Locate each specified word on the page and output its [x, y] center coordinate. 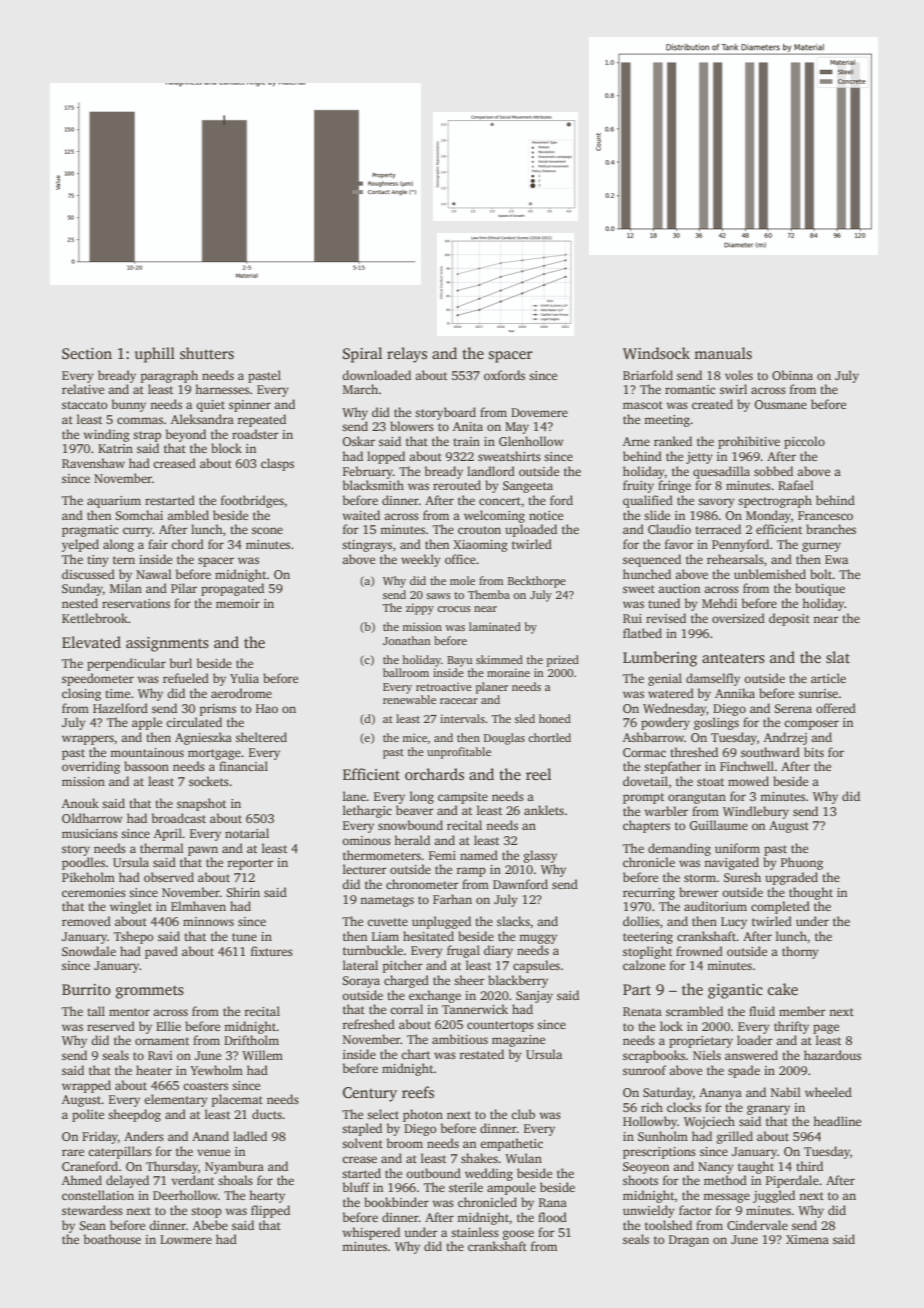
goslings [716, 723]
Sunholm [663, 1136]
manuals [723, 353]
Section [87, 354]
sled [525, 718]
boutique [820, 589]
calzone [644, 965]
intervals [462, 718]
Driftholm [251, 1040]
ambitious [460, 1039]
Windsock [656, 353]
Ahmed [82, 1180]
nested [80, 603]
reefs [418, 1092]
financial [243, 766]
